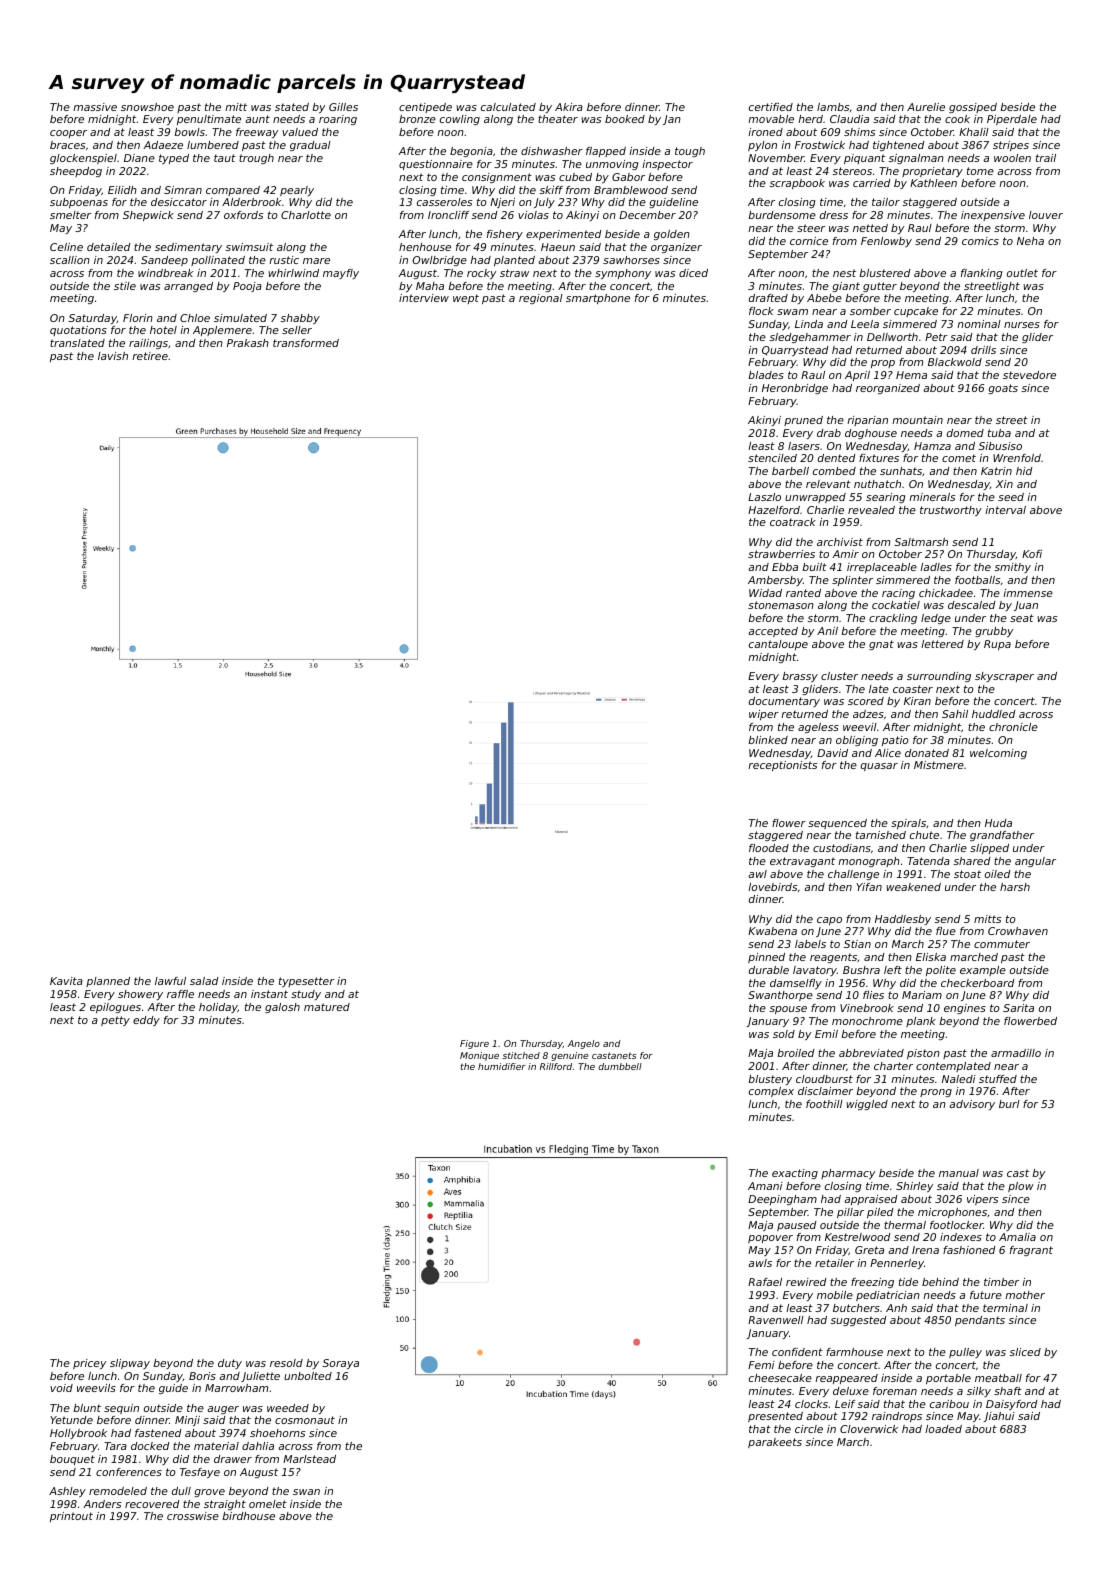 Image resolution: width=1113 pixels, height=1574 pixels. I want to click on flanking, so click(982, 274).
